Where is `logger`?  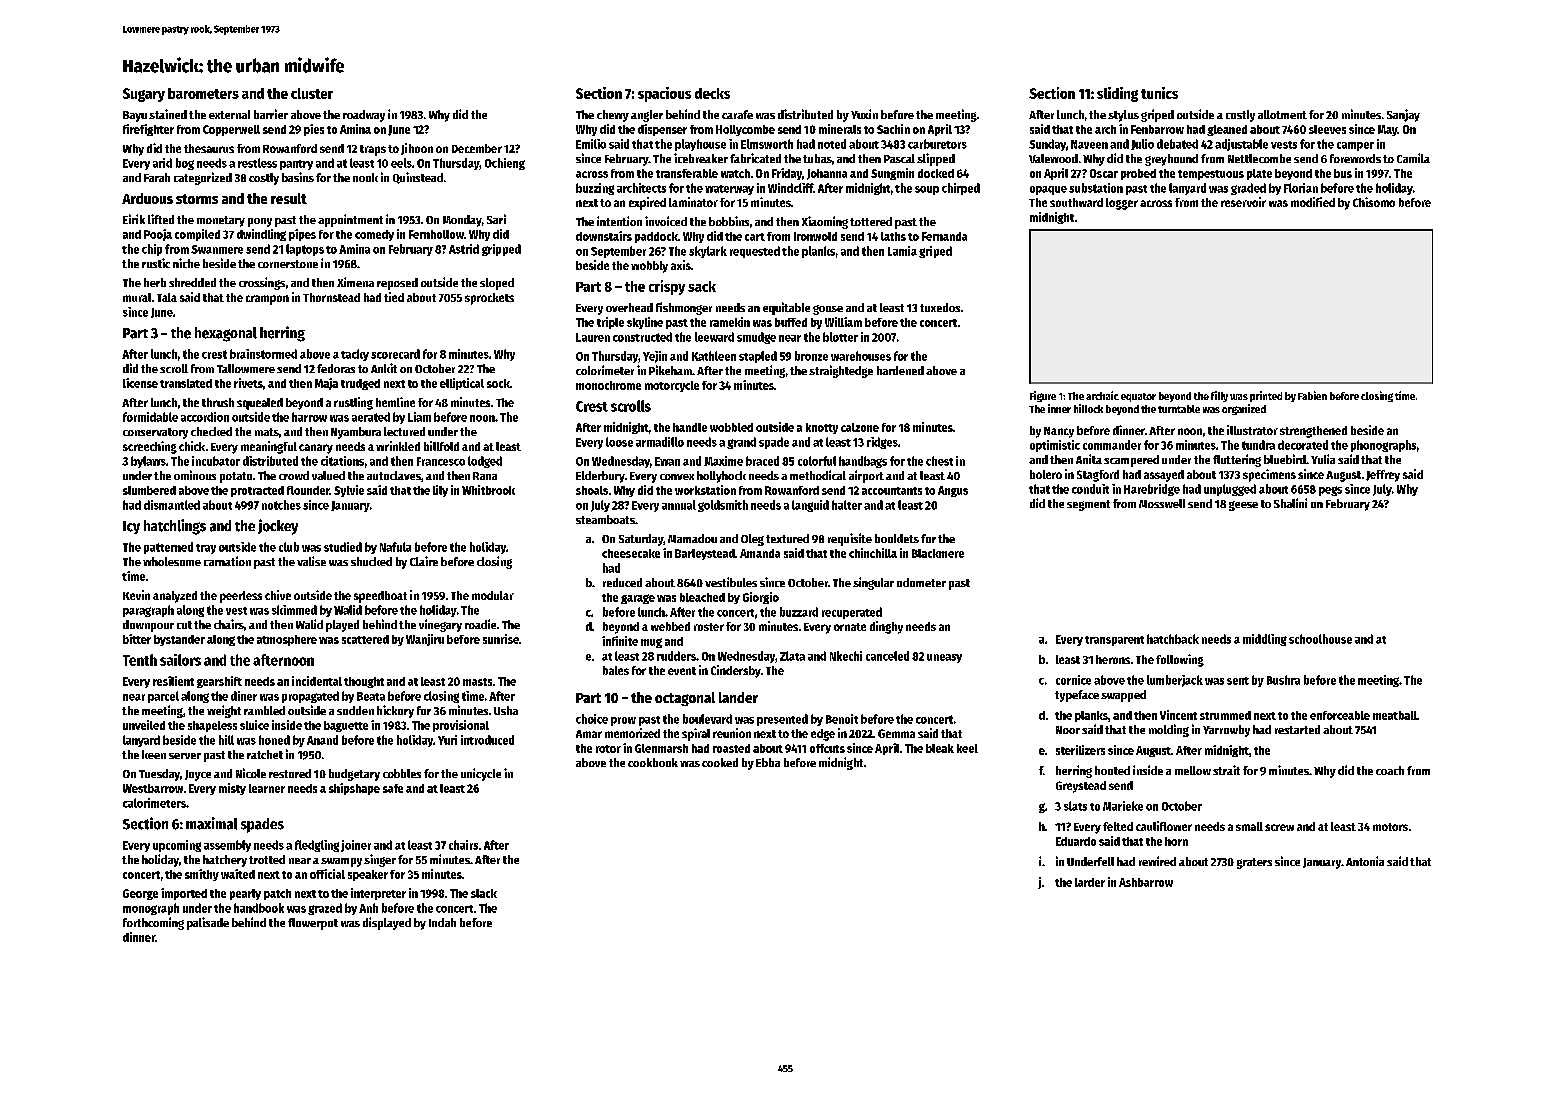
logger is located at coordinates (1122, 204).
